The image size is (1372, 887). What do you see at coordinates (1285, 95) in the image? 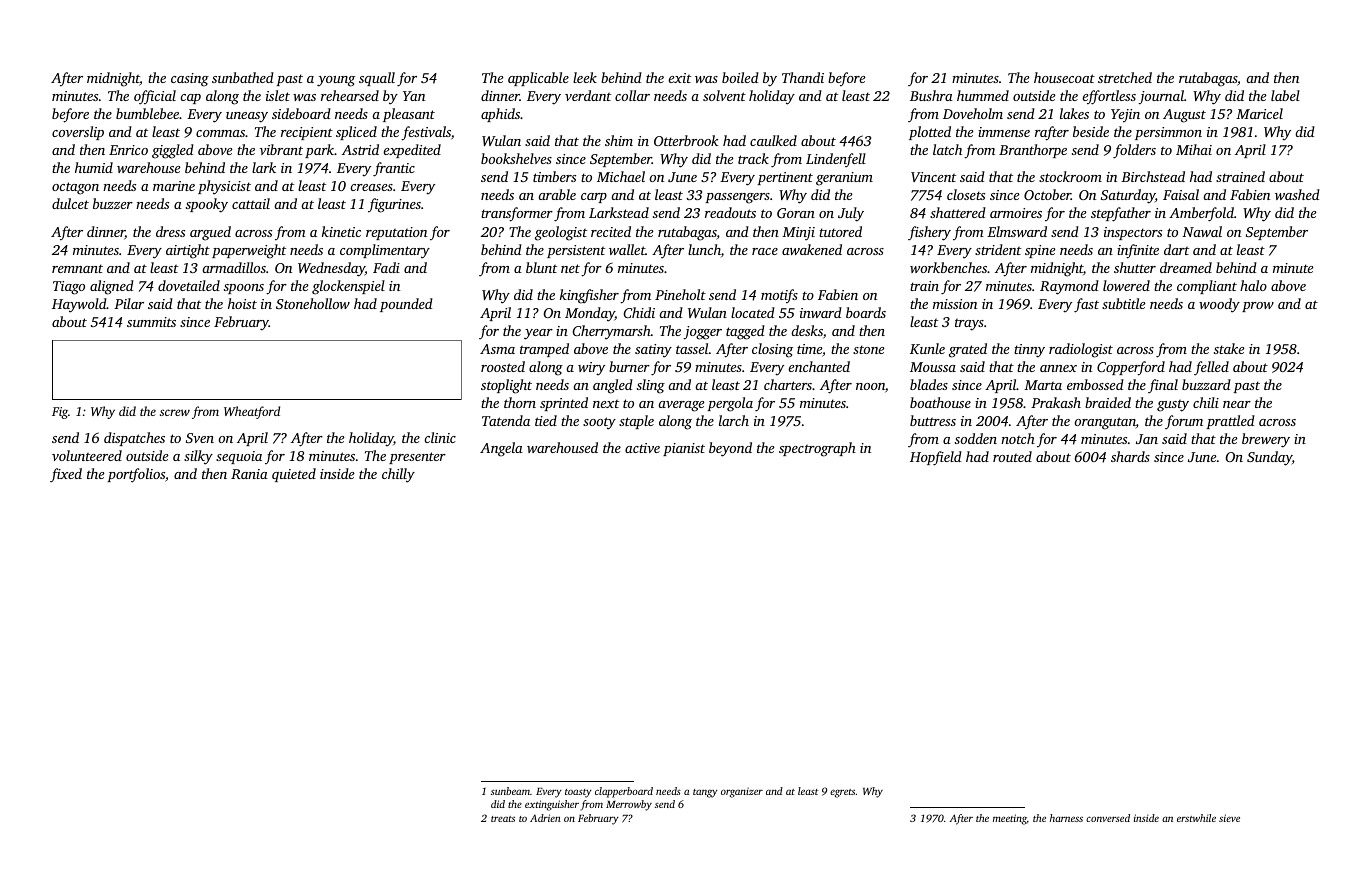
I see `label` at bounding box center [1285, 95].
